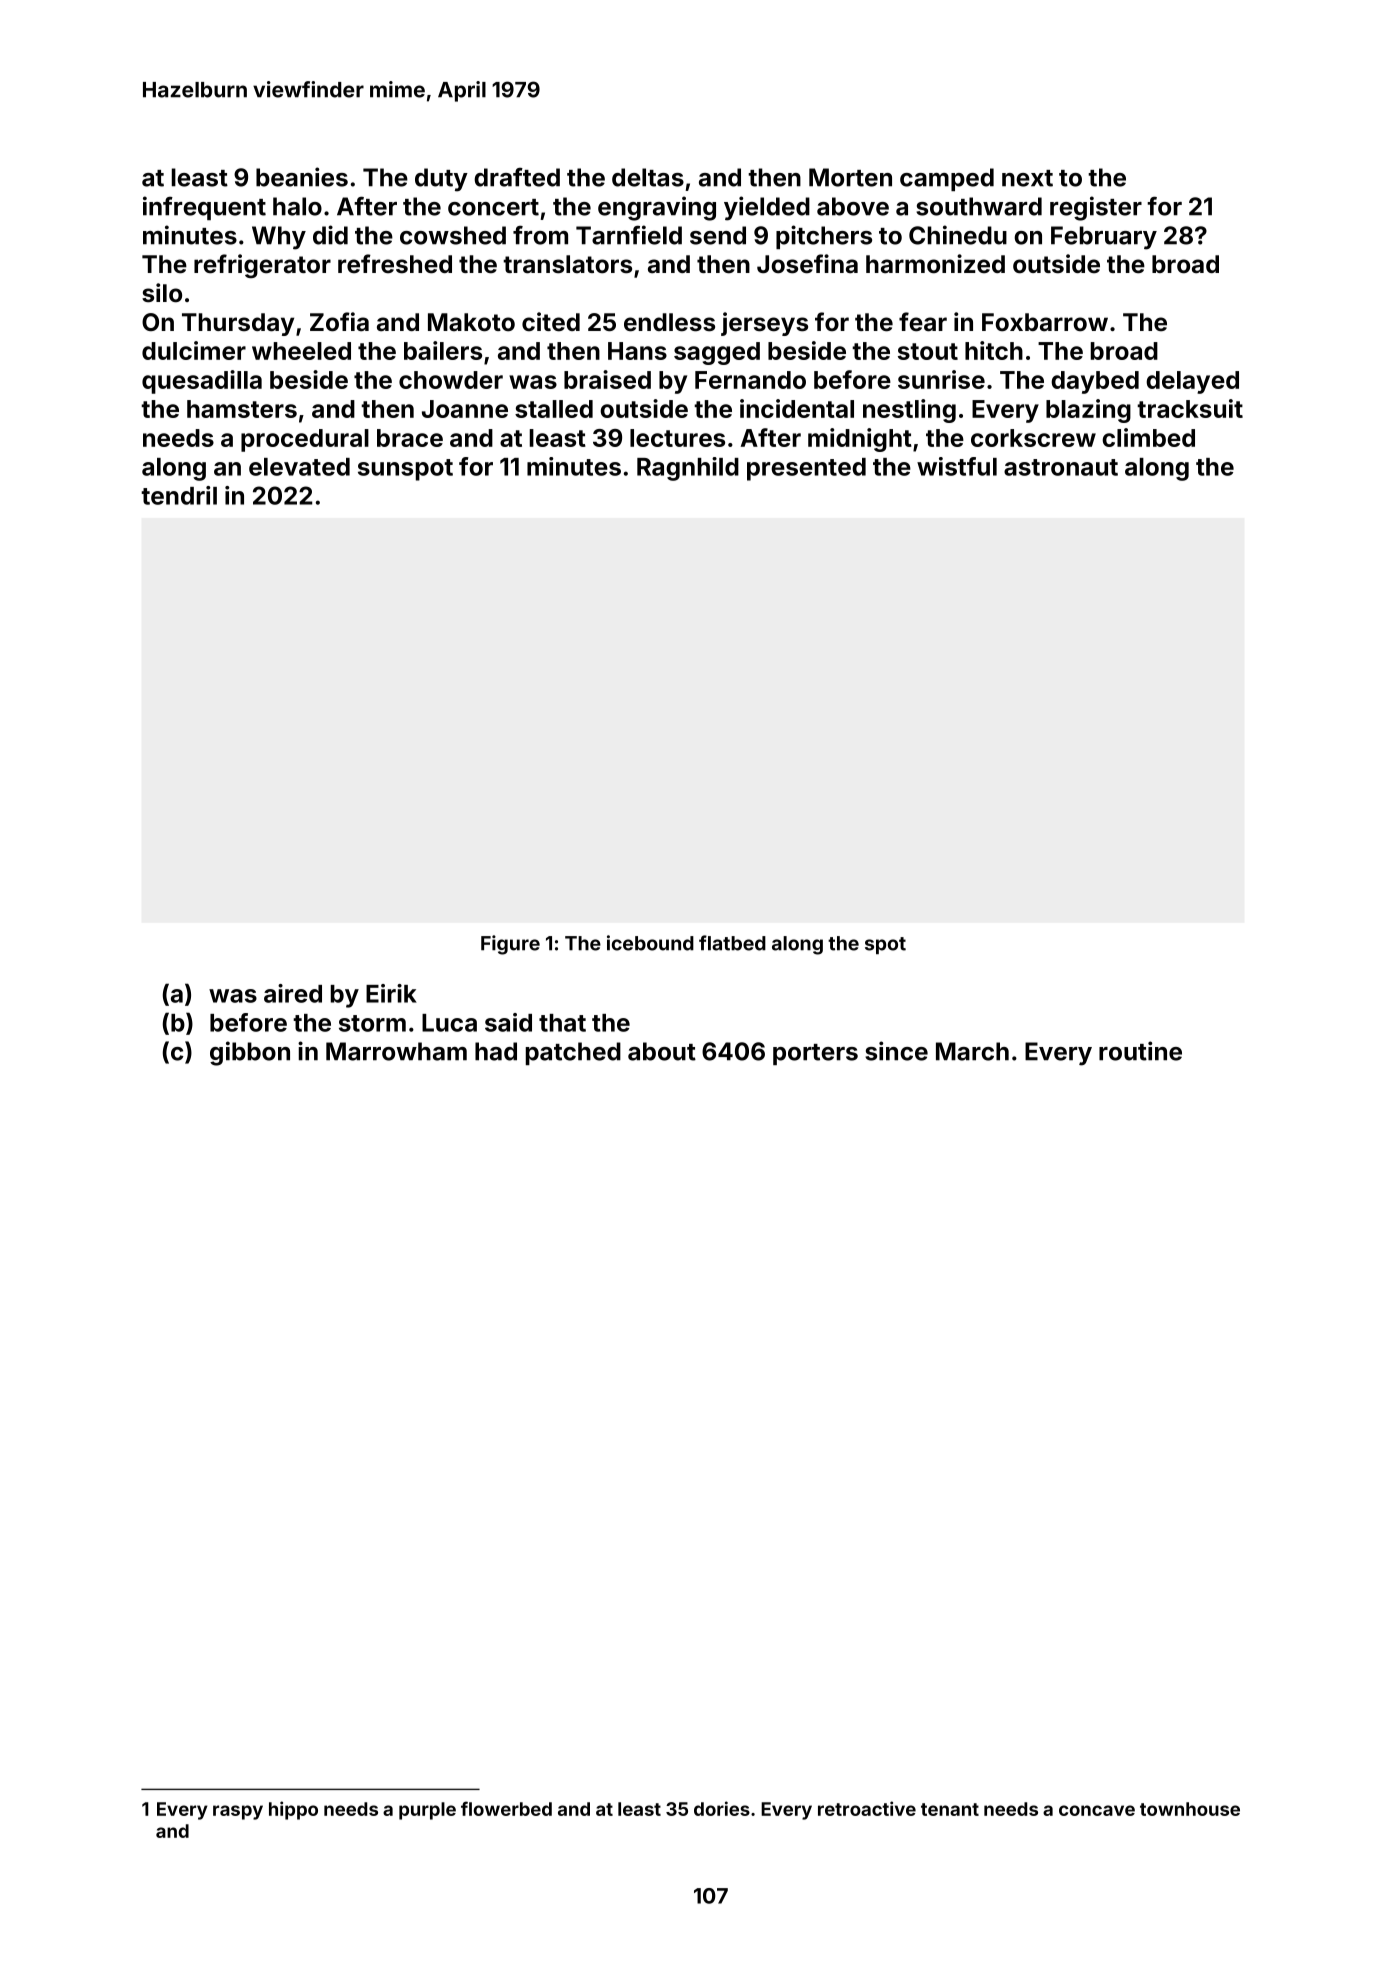 This page has height=1969, width=1386. Describe the element at coordinates (510, 945) in the page. I see `Figure` at that location.
